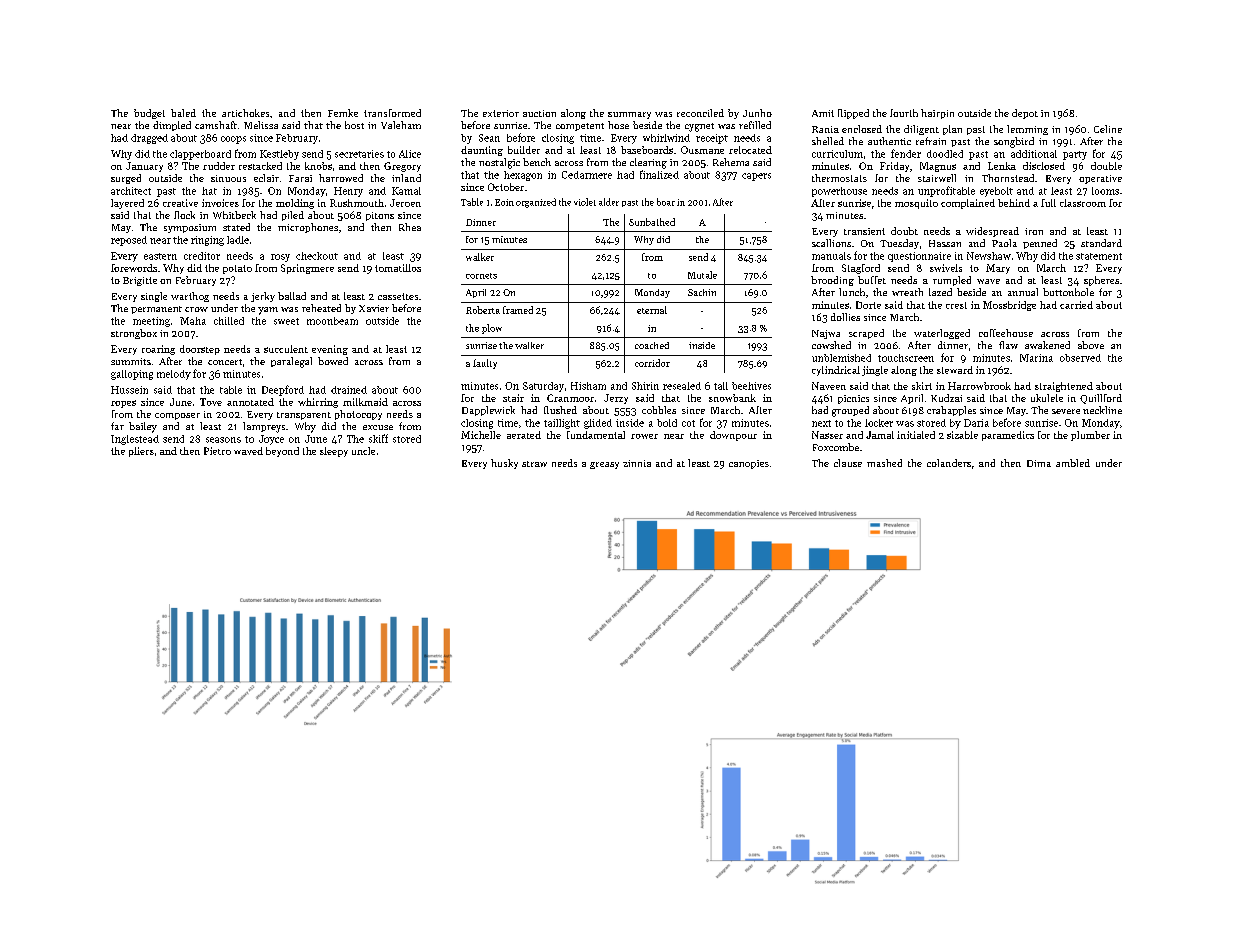 Image resolution: width=1233 pixels, height=952 pixels. What do you see at coordinates (504, 464) in the screenshot?
I see `husky` at bounding box center [504, 464].
